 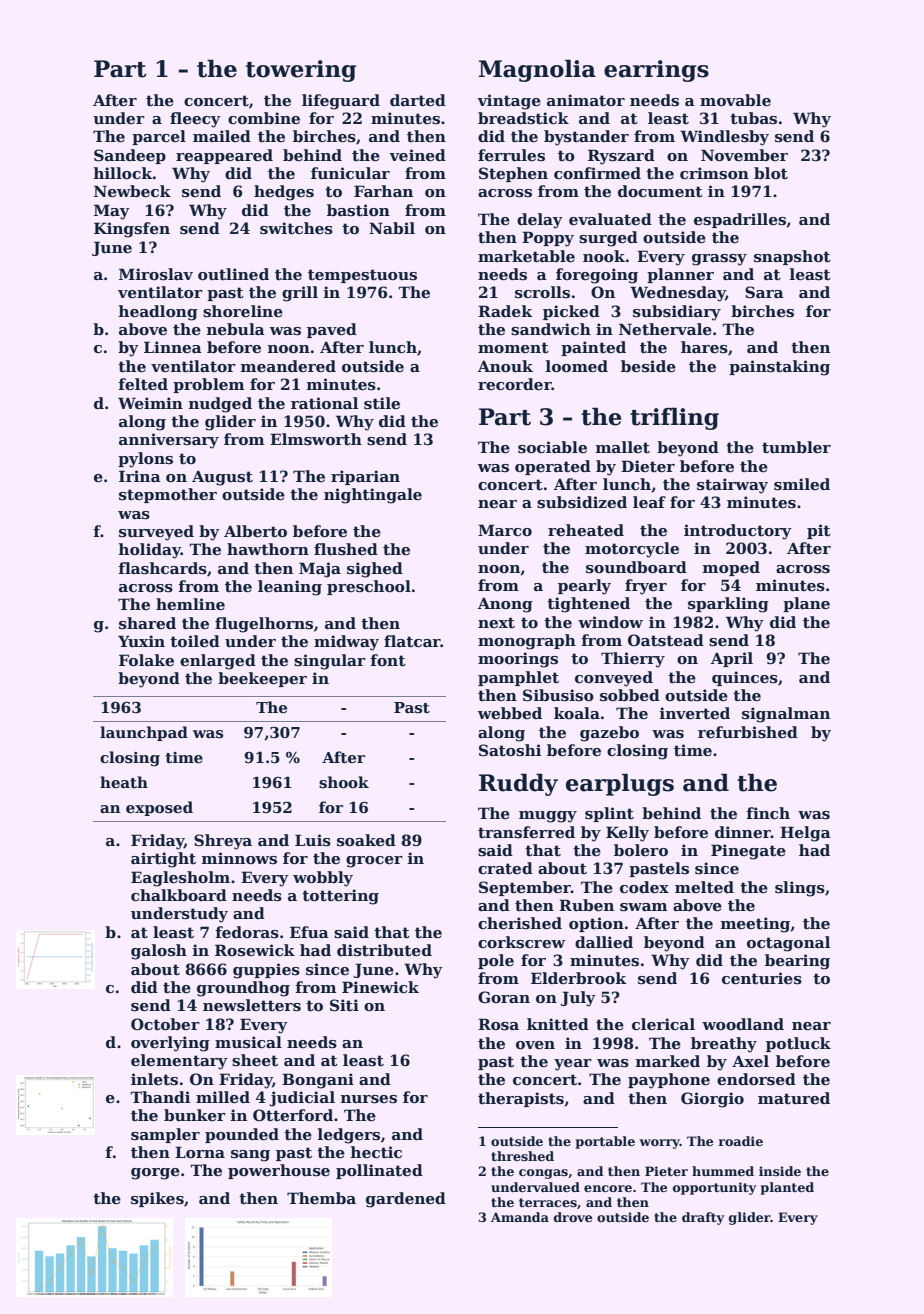 I want to click on Magnolia, so click(x=537, y=70).
